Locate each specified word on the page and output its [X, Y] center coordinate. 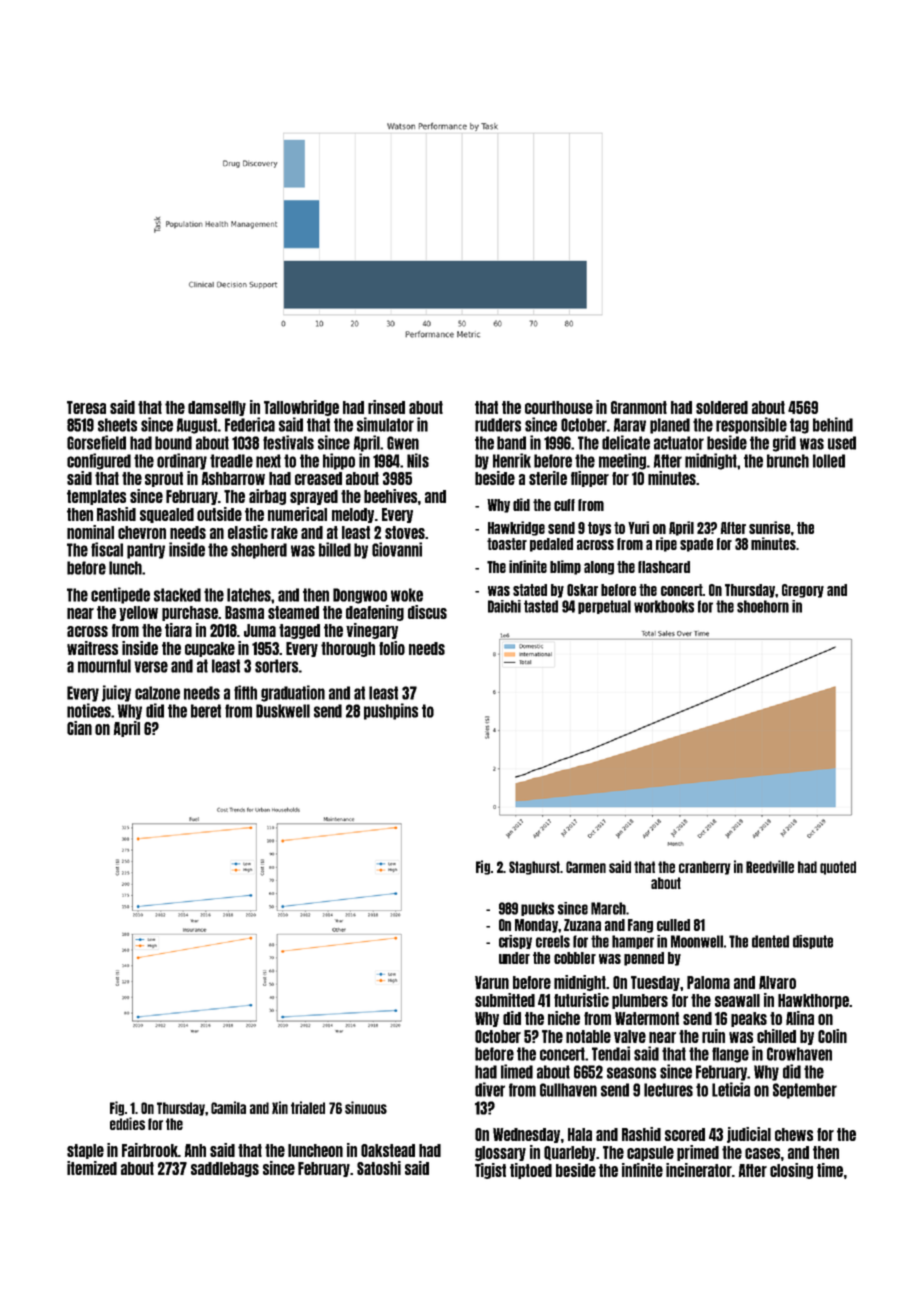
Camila [228, 1107]
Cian [79, 728]
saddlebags [225, 1169]
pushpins [391, 711]
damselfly [217, 408]
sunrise [769, 527]
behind [833, 424]
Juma [260, 630]
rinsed [386, 407]
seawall [737, 1000]
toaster [507, 544]
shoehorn [763, 606]
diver [490, 1089]
